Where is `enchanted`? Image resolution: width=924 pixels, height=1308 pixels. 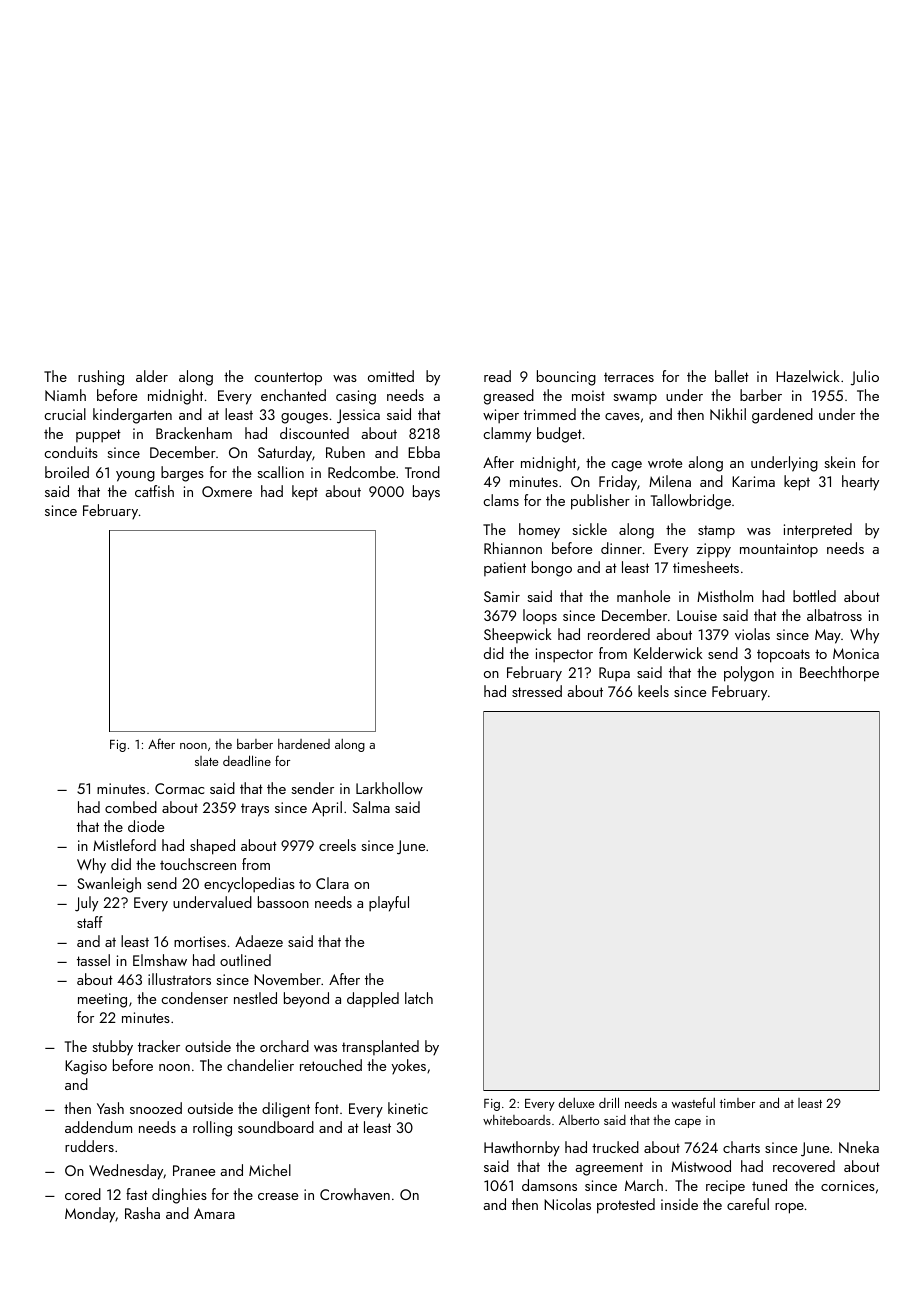
enchanted is located at coordinates (293, 395).
